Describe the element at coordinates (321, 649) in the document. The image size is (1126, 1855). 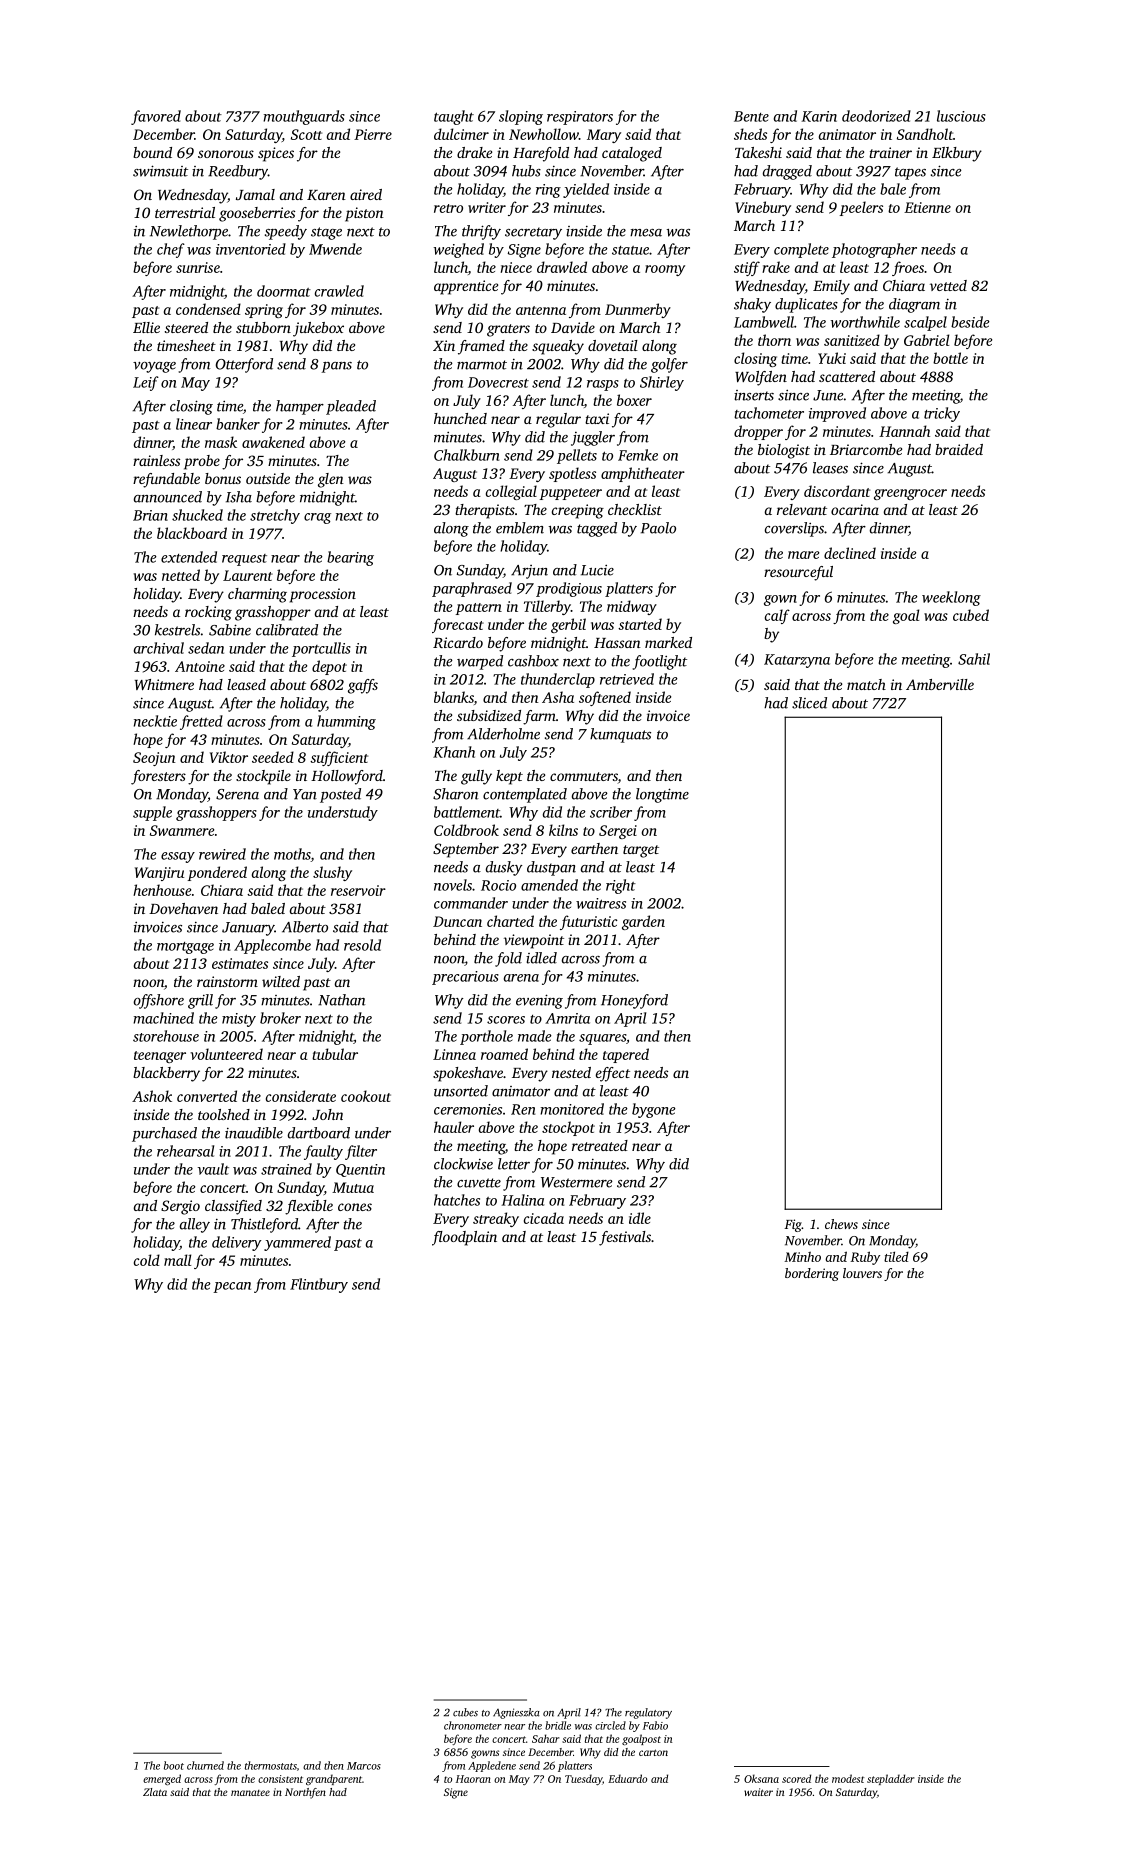
I see `portcullis` at that location.
